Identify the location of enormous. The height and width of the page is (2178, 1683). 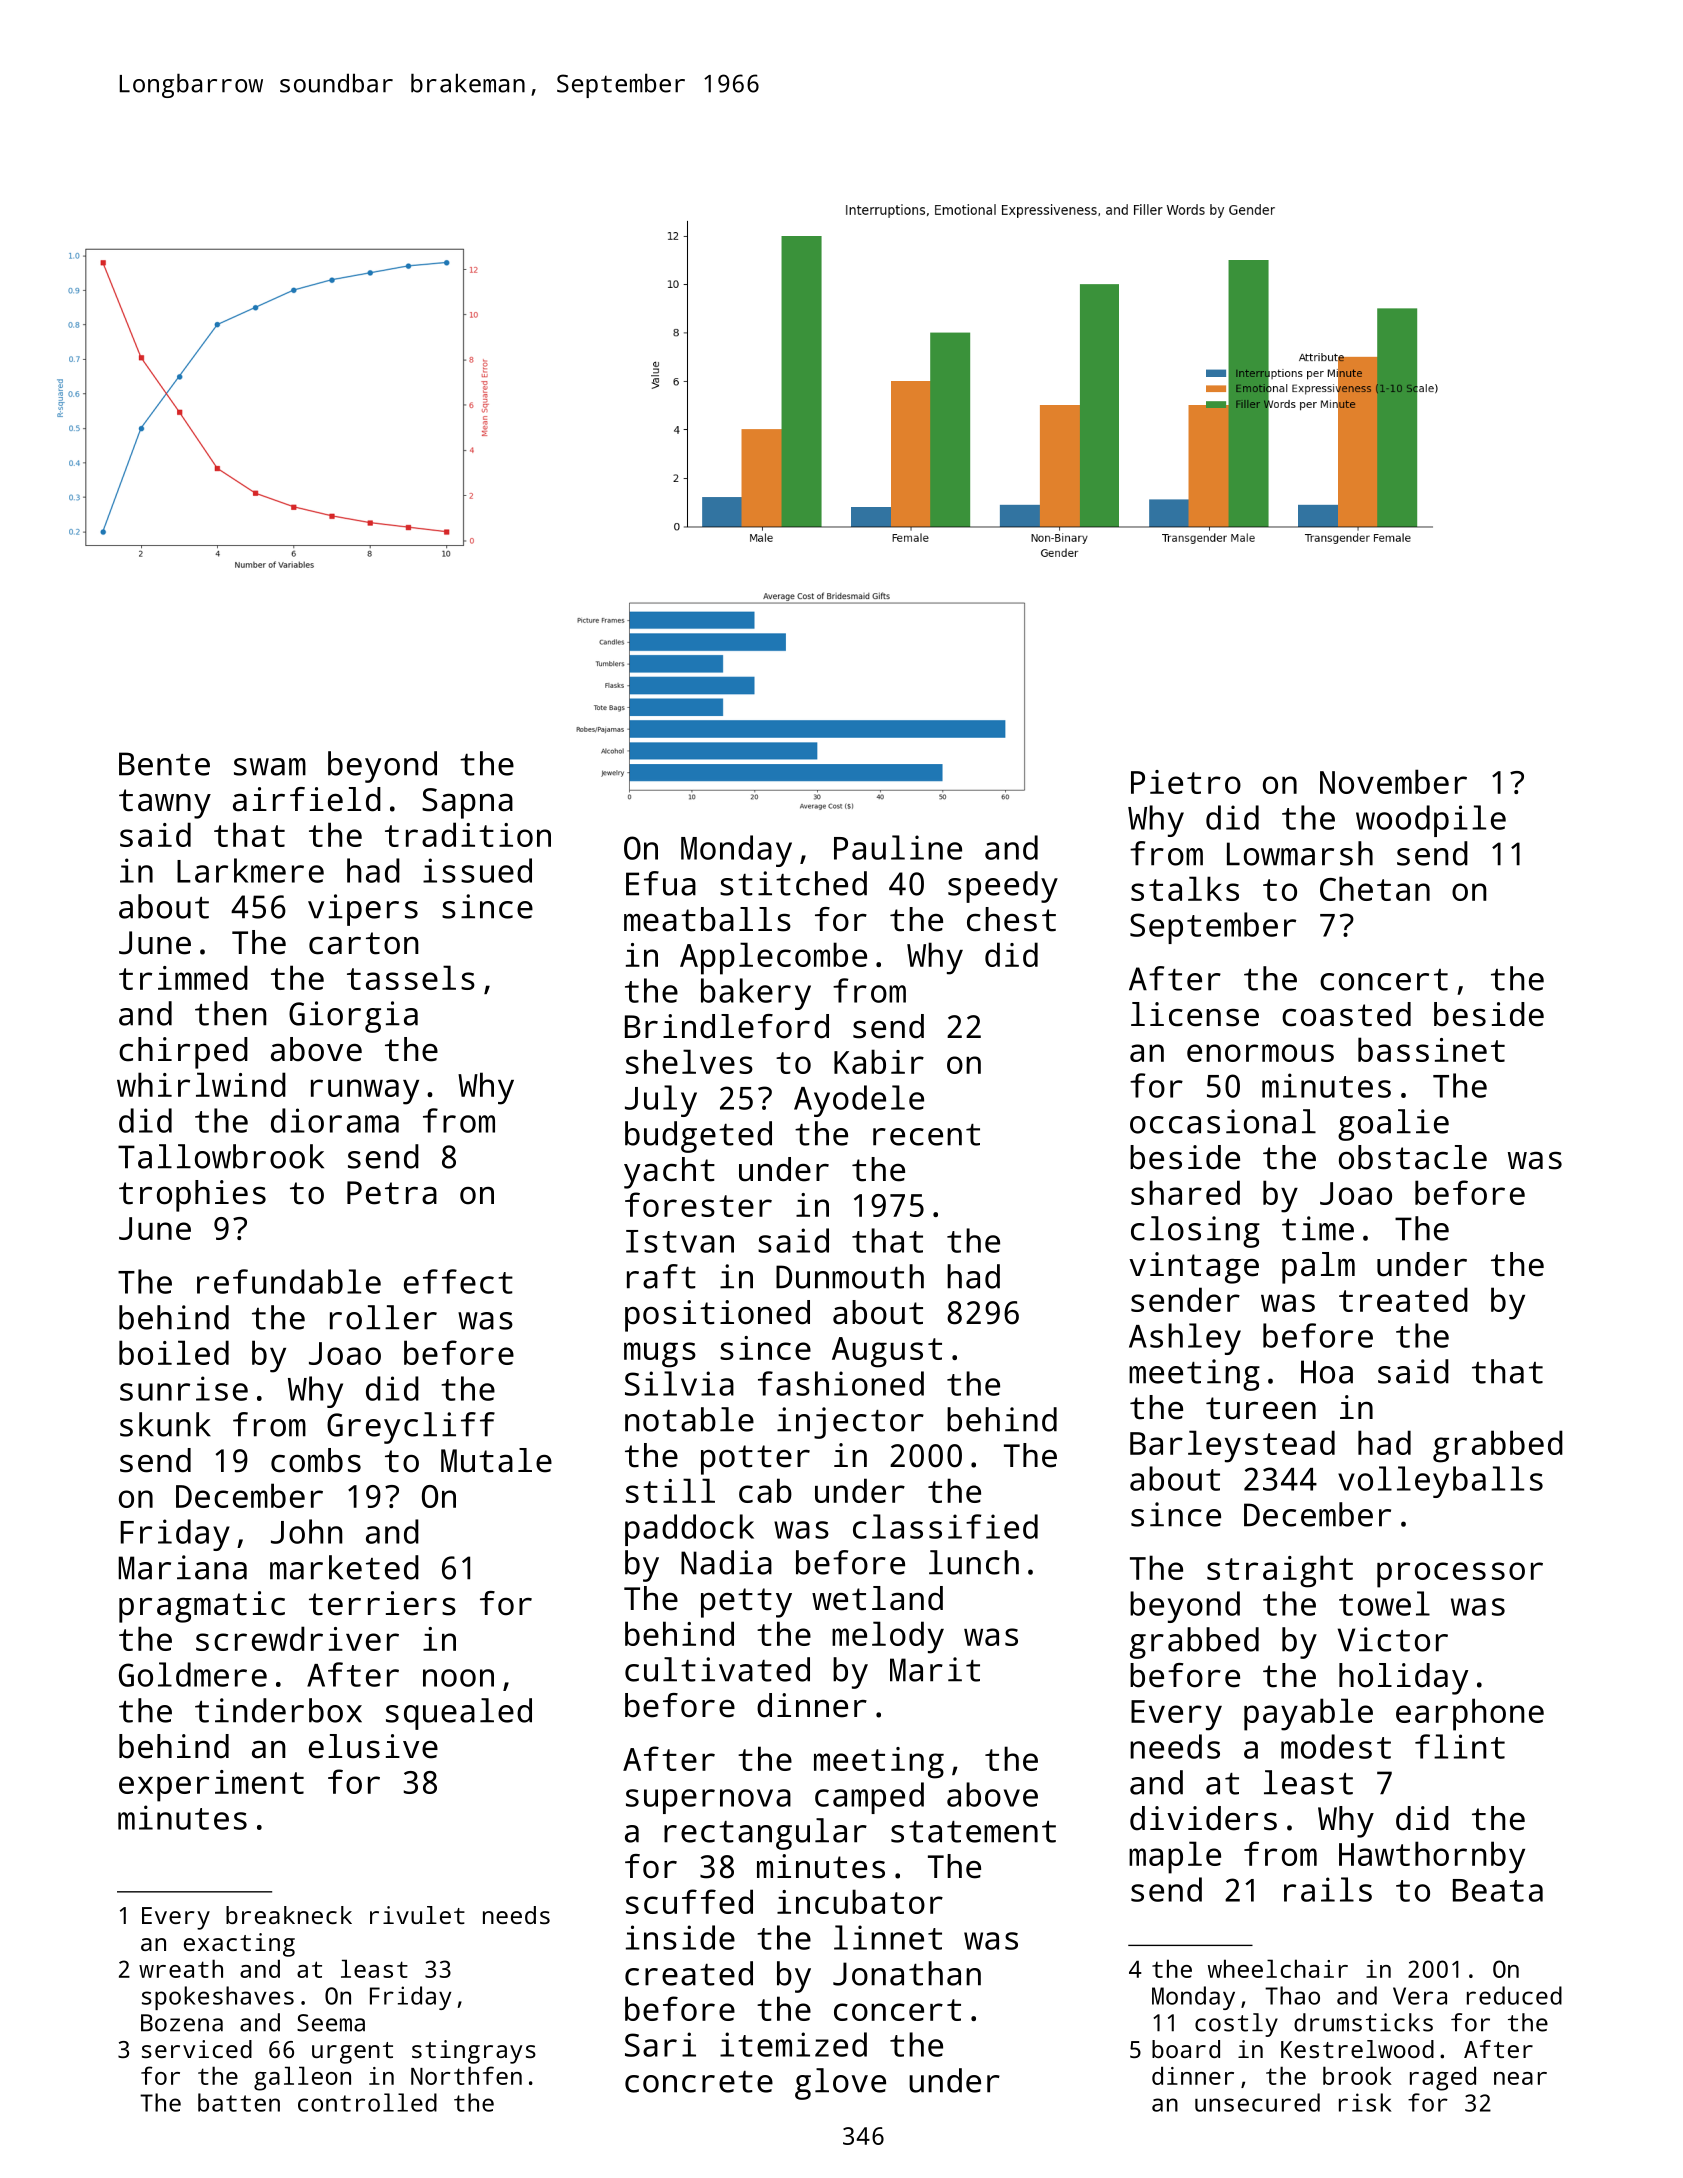
(1260, 1053).
